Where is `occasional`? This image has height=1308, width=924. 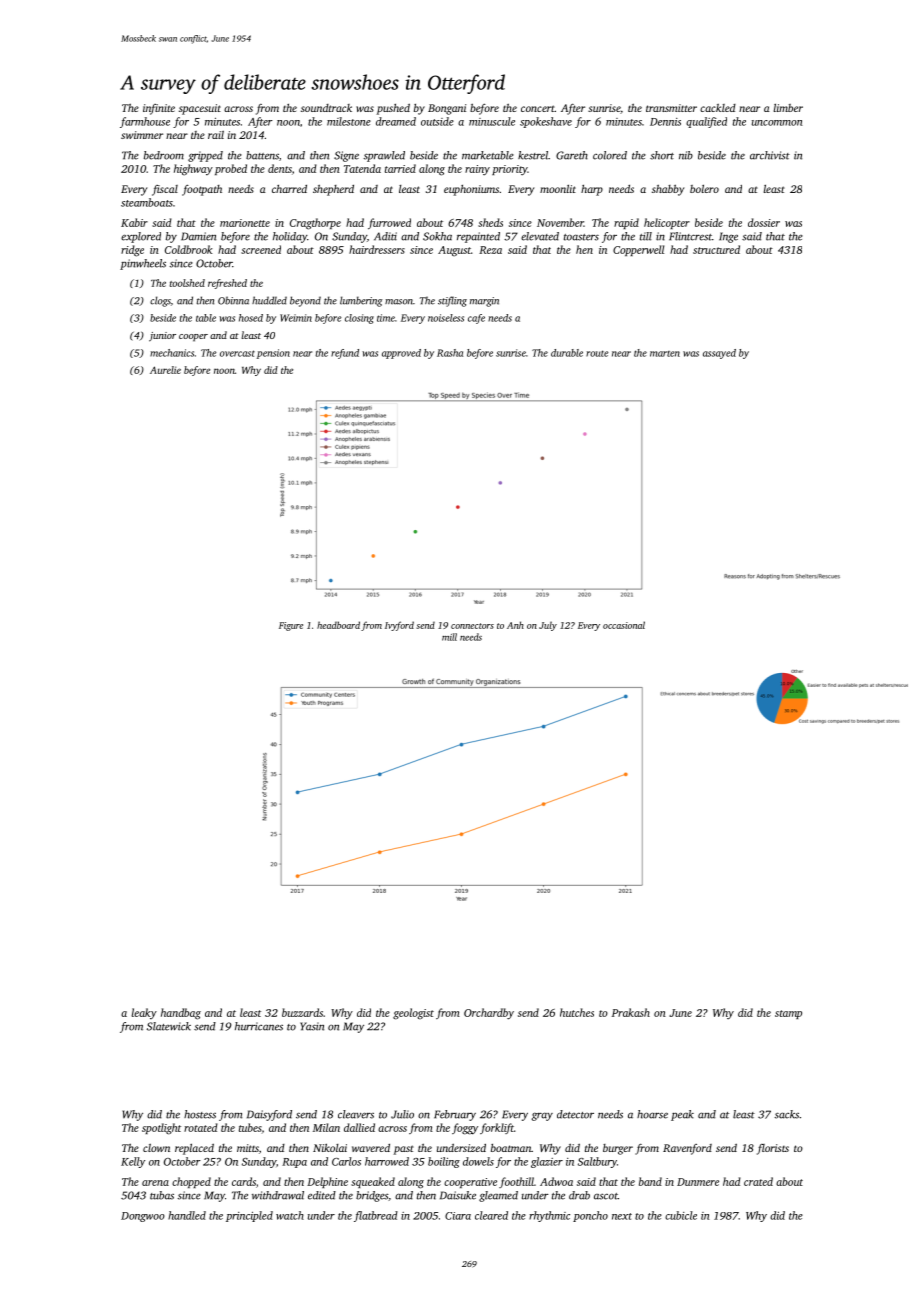 occasional is located at coordinates (624, 625).
